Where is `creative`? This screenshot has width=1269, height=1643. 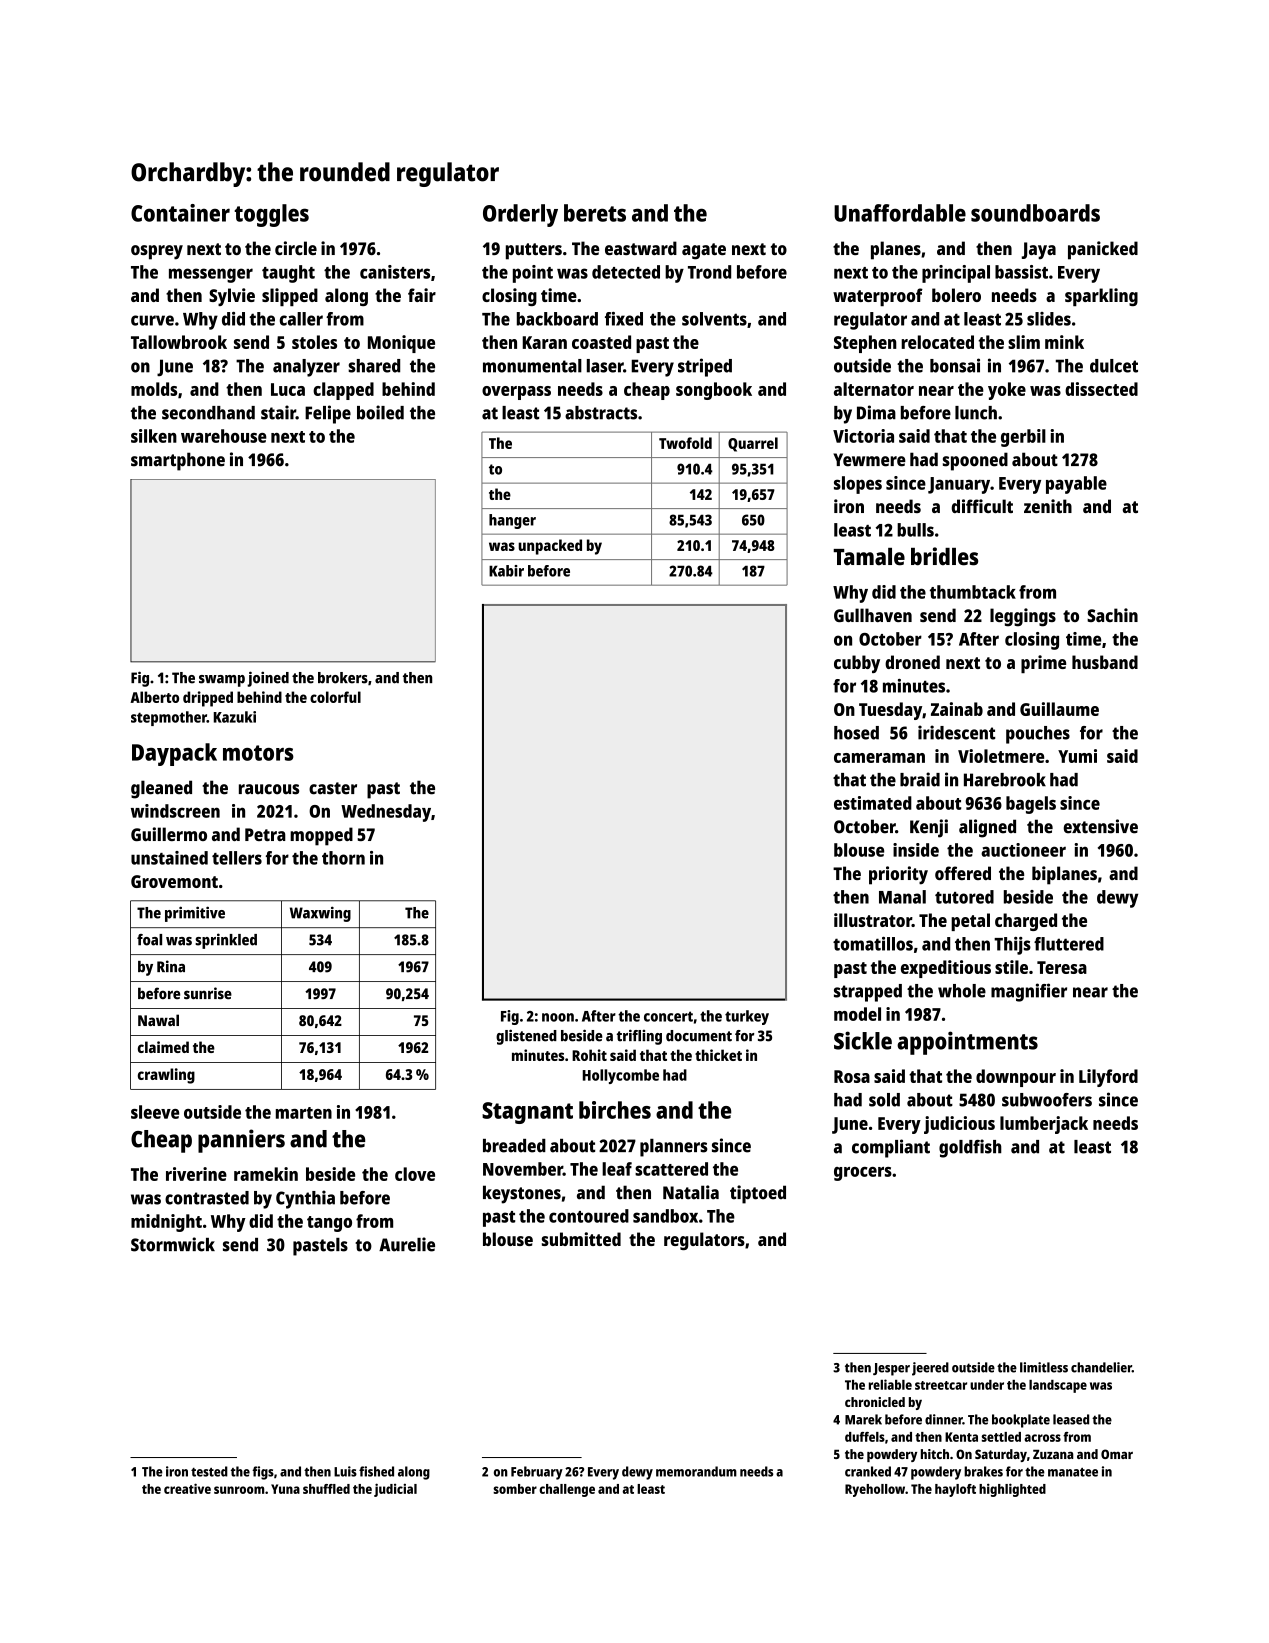
creative is located at coordinates (187, 1488).
